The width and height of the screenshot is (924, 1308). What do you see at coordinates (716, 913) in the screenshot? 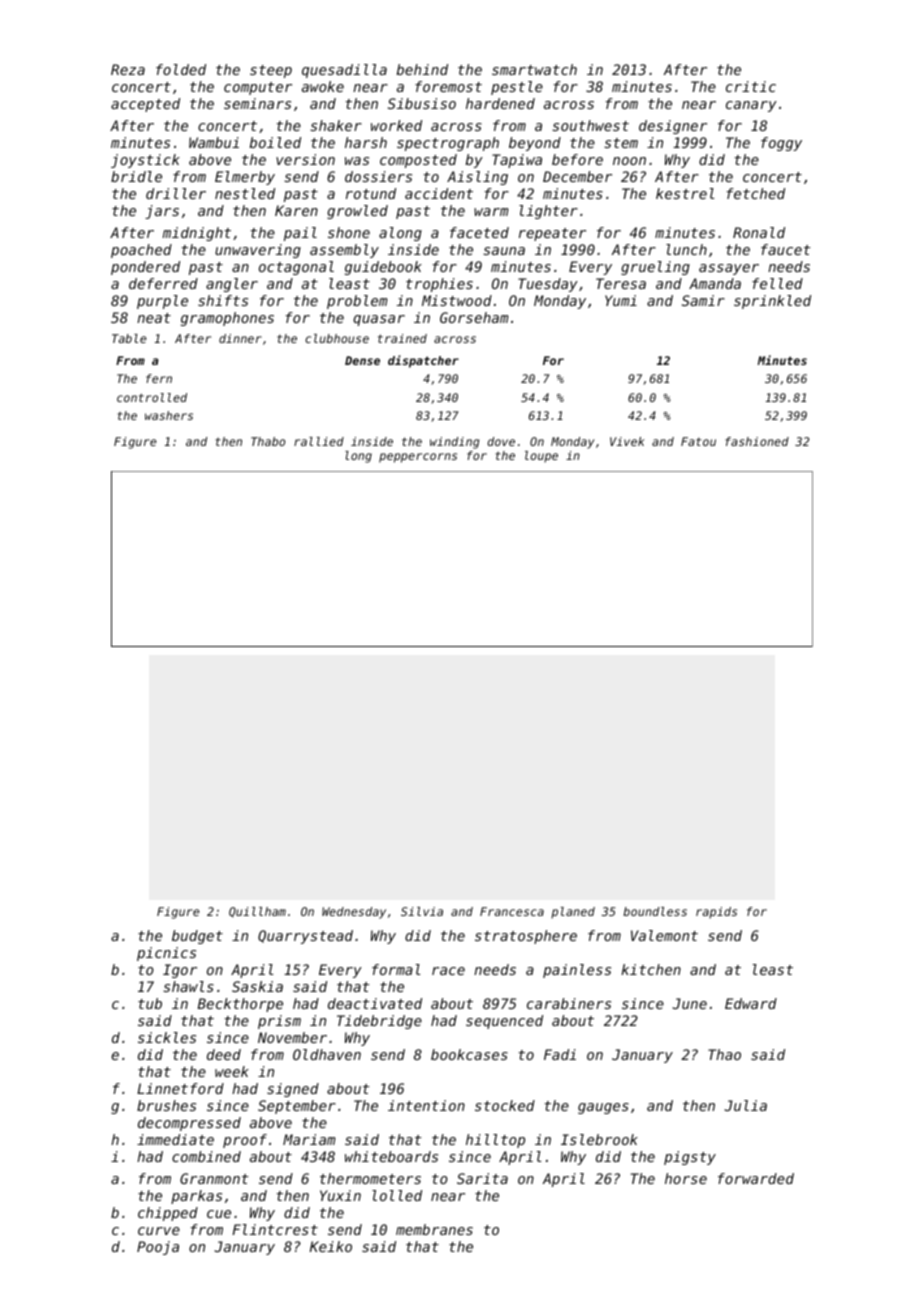
I see `rapids` at bounding box center [716, 913].
